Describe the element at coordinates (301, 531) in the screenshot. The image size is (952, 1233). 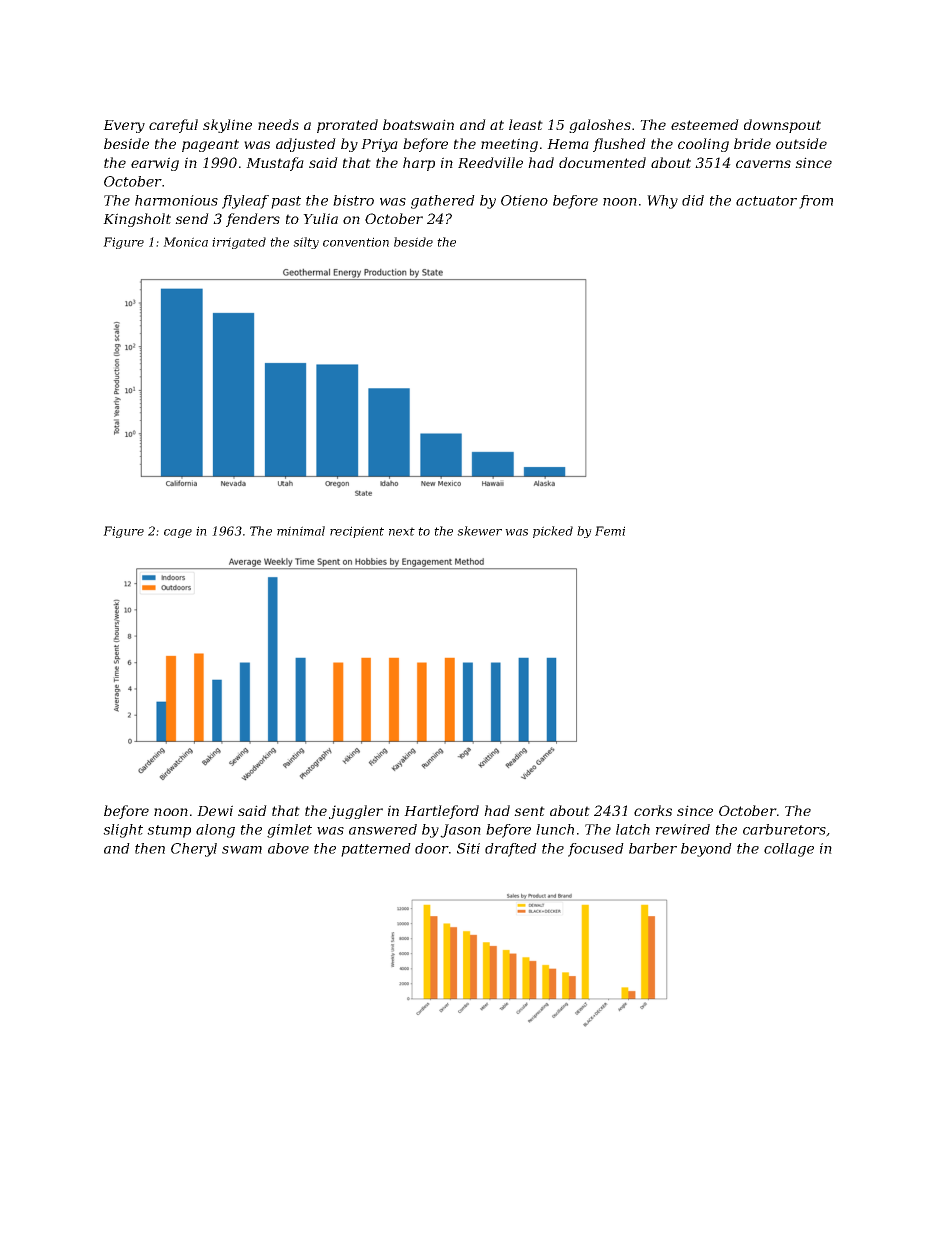
I see `minimal` at that location.
